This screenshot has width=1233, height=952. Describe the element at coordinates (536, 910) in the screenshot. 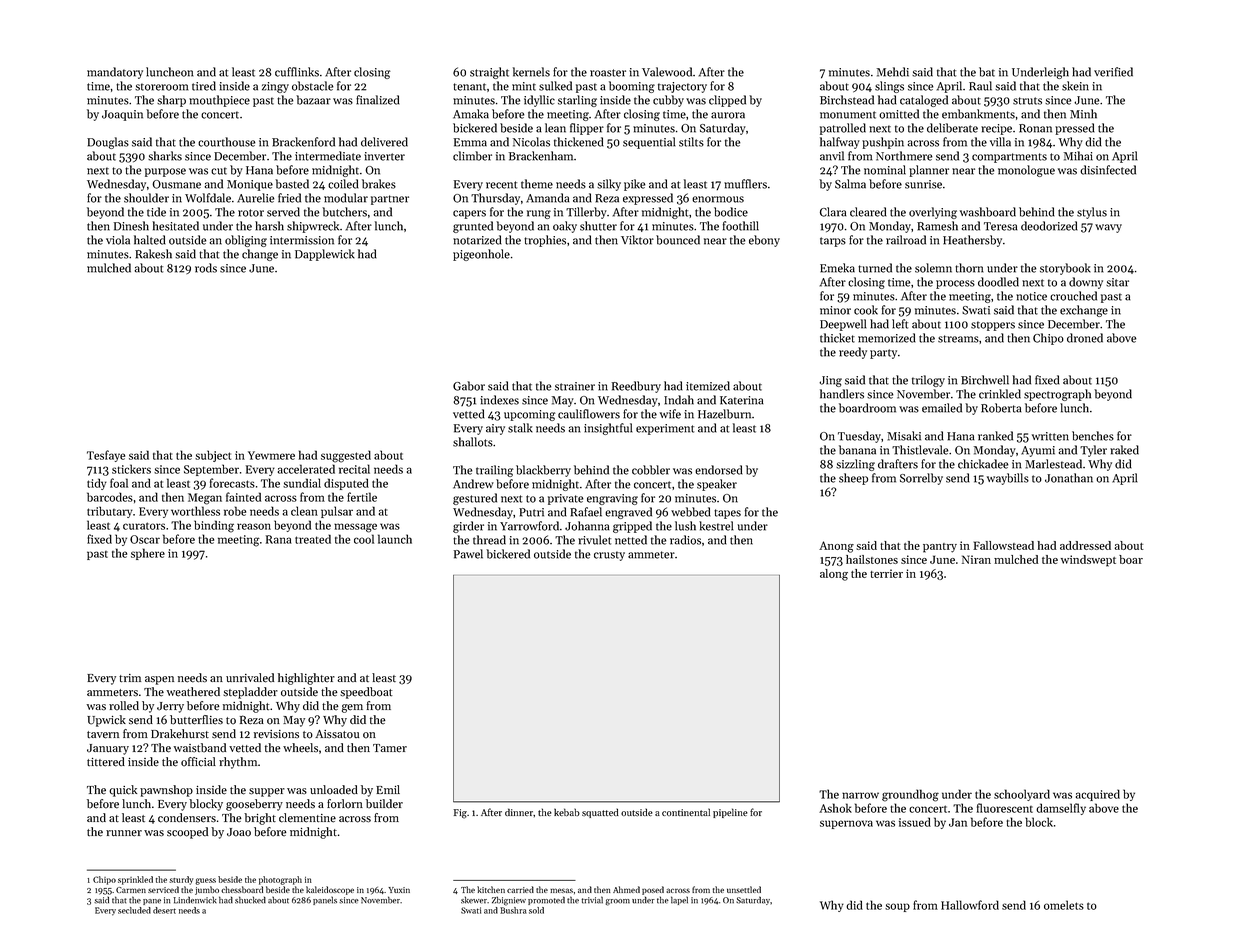

I see `sold` at that location.
